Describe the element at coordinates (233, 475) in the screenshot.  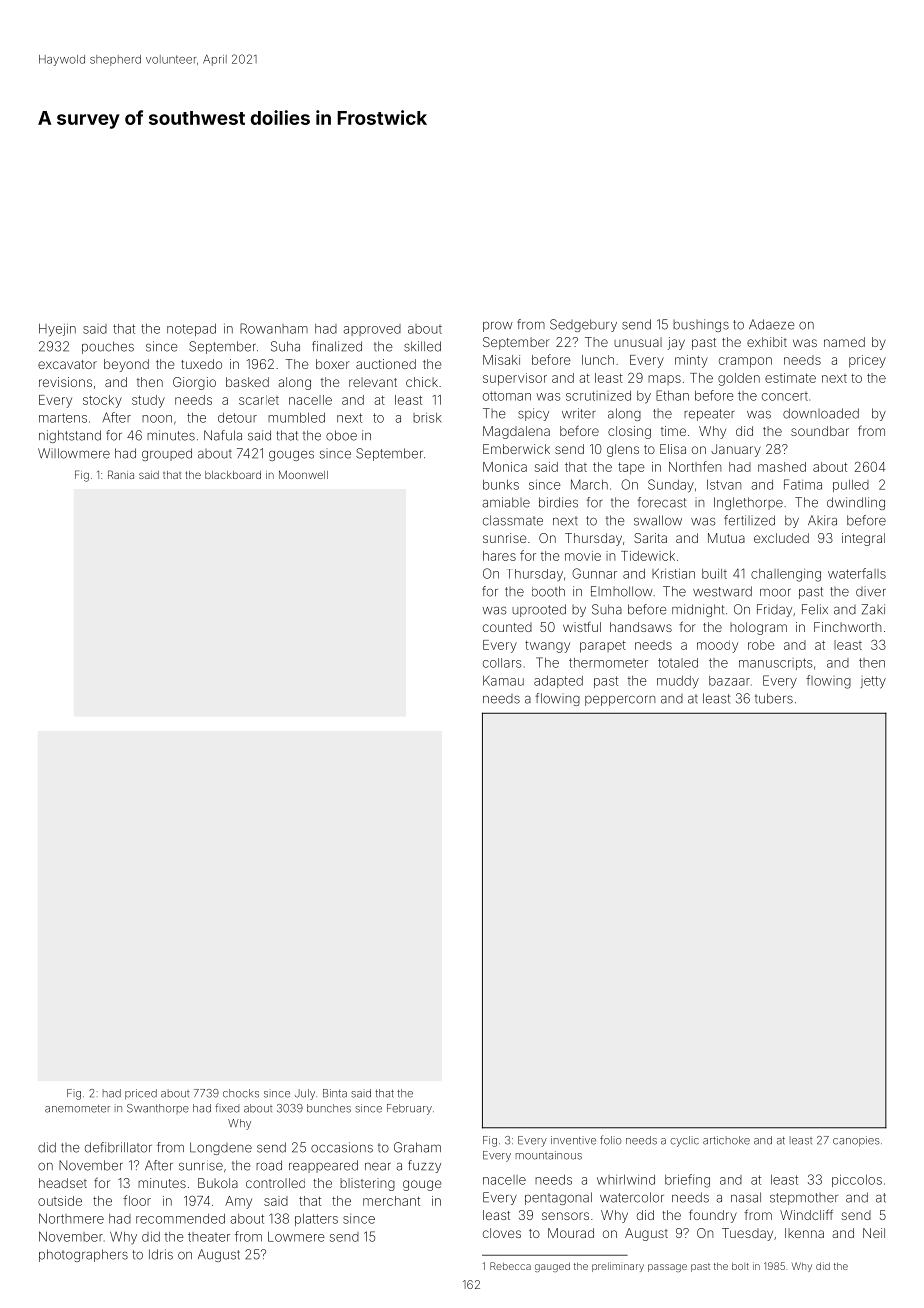
I see `blackboard` at that location.
